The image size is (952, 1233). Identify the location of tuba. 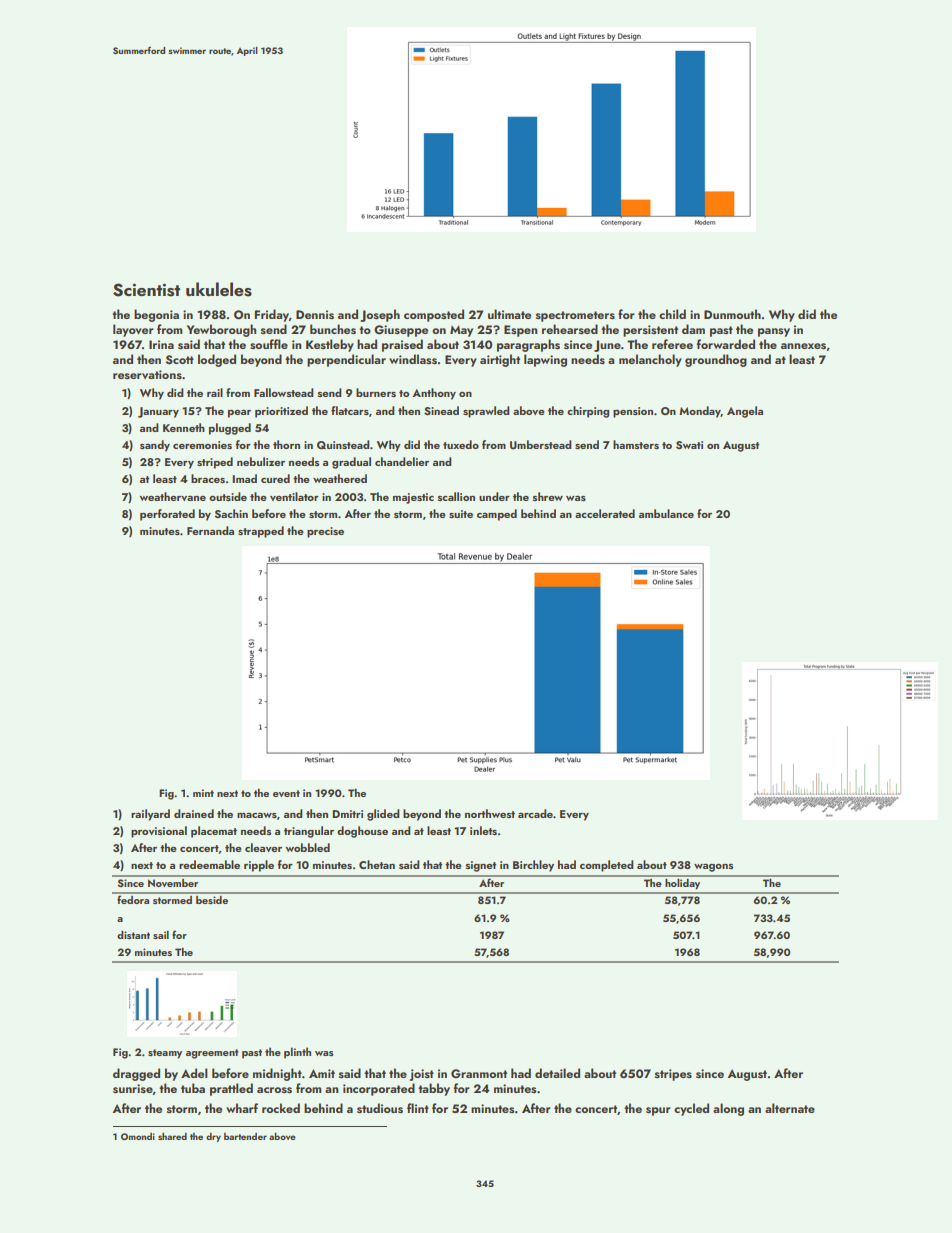
(193, 1088).
